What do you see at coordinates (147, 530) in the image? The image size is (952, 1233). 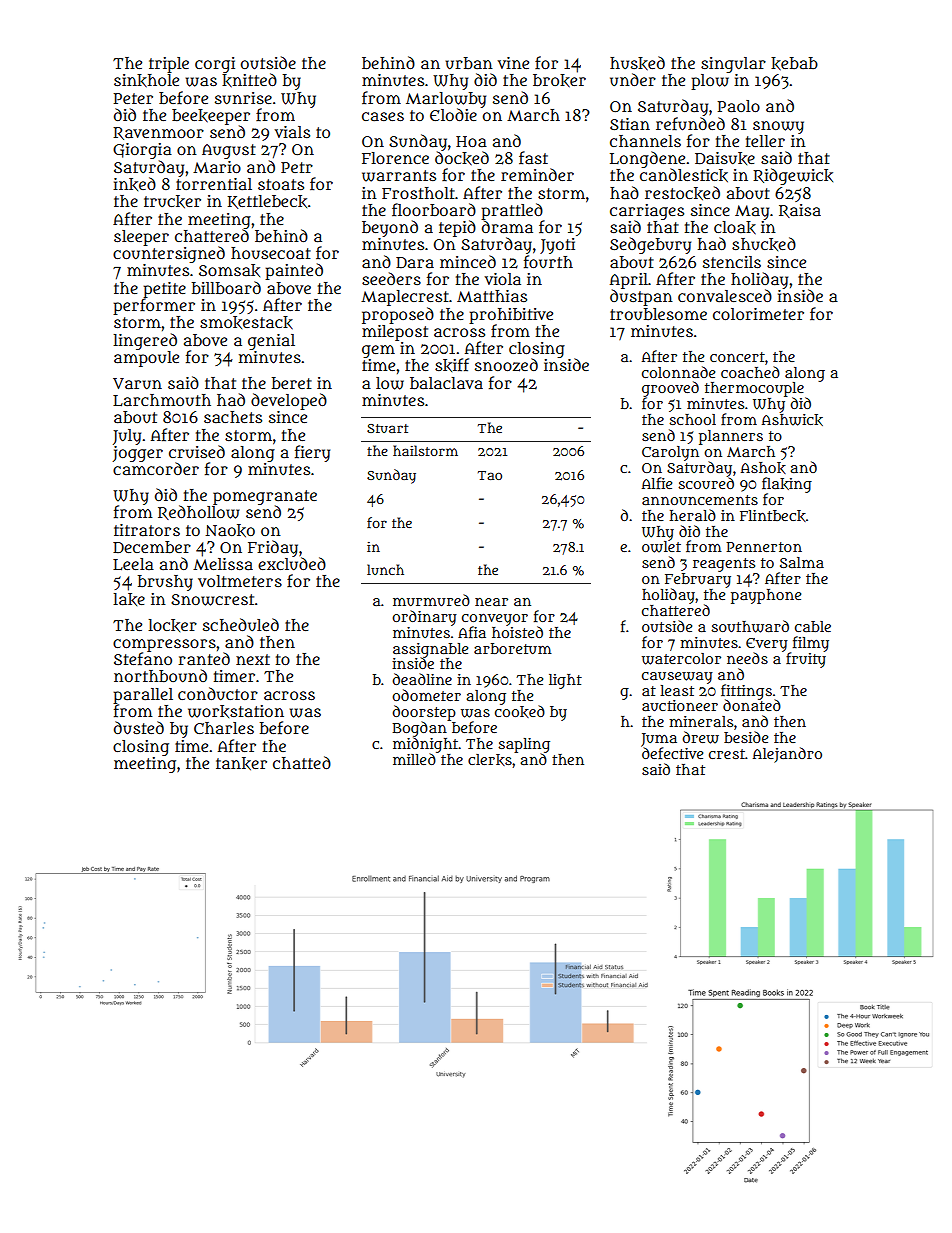 I see `titrators` at bounding box center [147, 530].
